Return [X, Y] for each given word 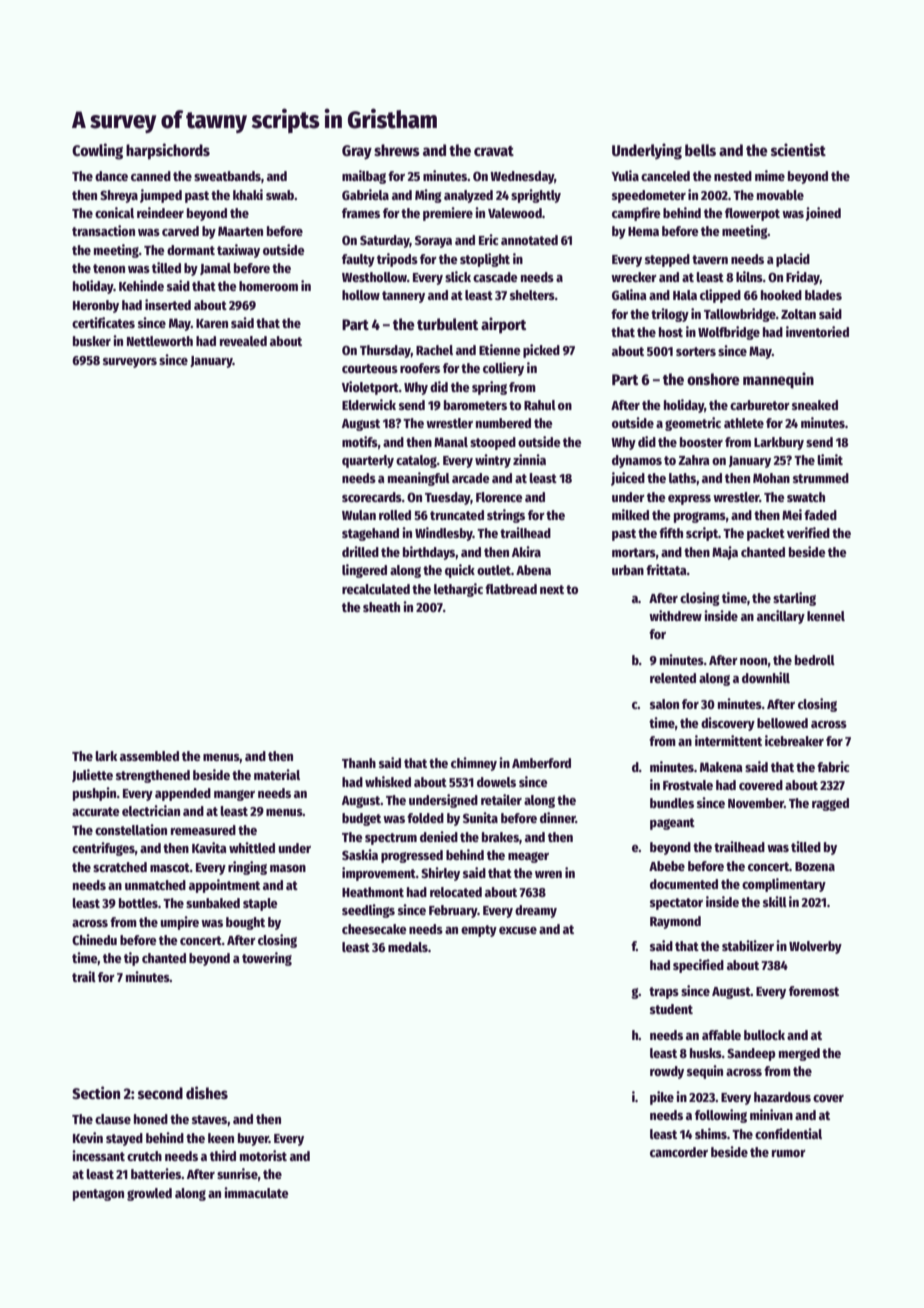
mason [288, 868]
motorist [263, 1155]
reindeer [160, 212]
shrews [397, 150]
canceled [665, 176]
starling [794, 599]
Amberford [541, 763]
